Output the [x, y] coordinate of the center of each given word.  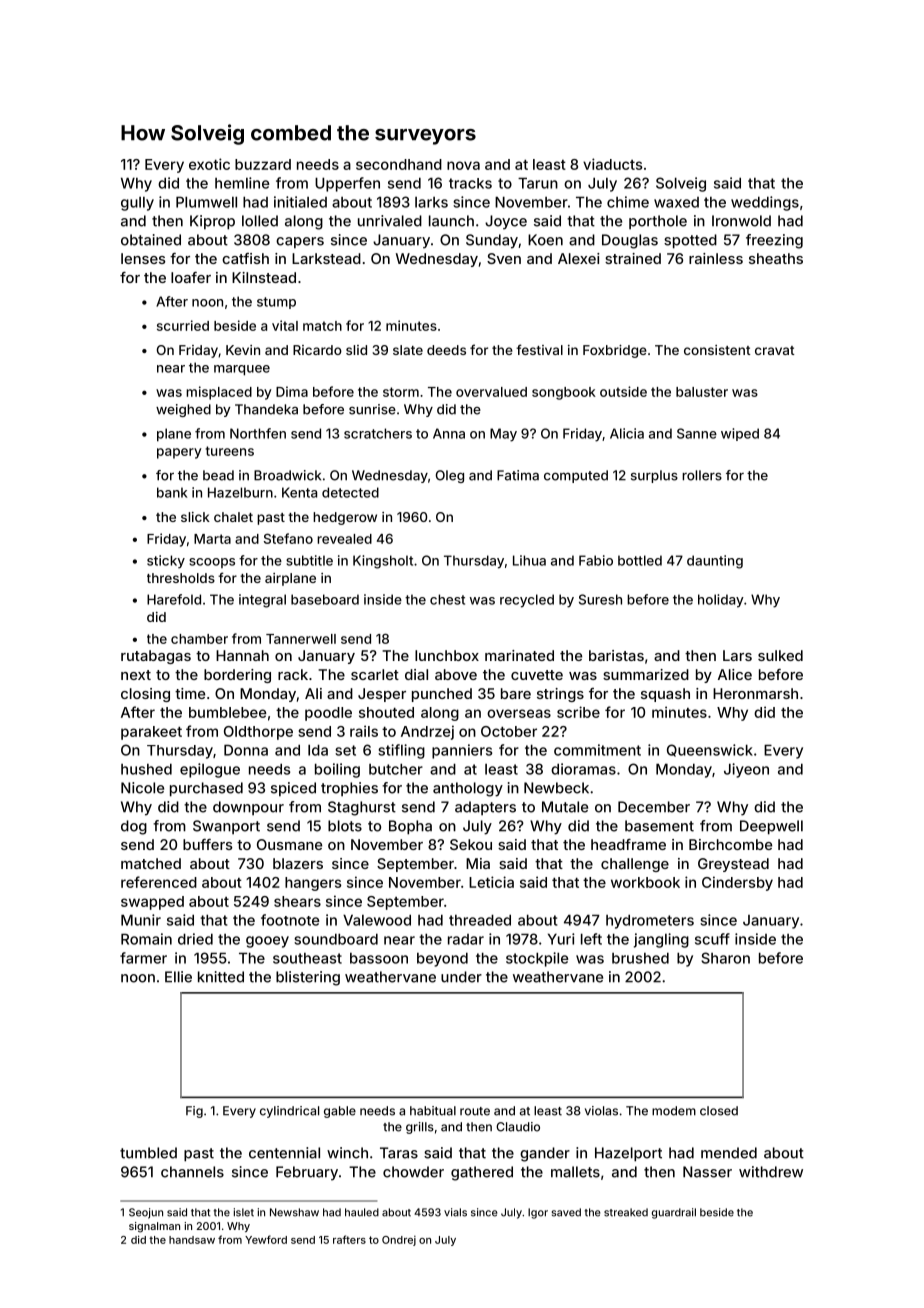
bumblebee [227, 712]
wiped [740, 434]
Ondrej [399, 1241]
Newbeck [556, 788]
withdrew [771, 1172]
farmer [143, 958]
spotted [690, 241]
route [475, 1111]
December [654, 807]
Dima [292, 391]
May [503, 435]
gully [137, 204]
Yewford [266, 1239]
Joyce [506, 222]
